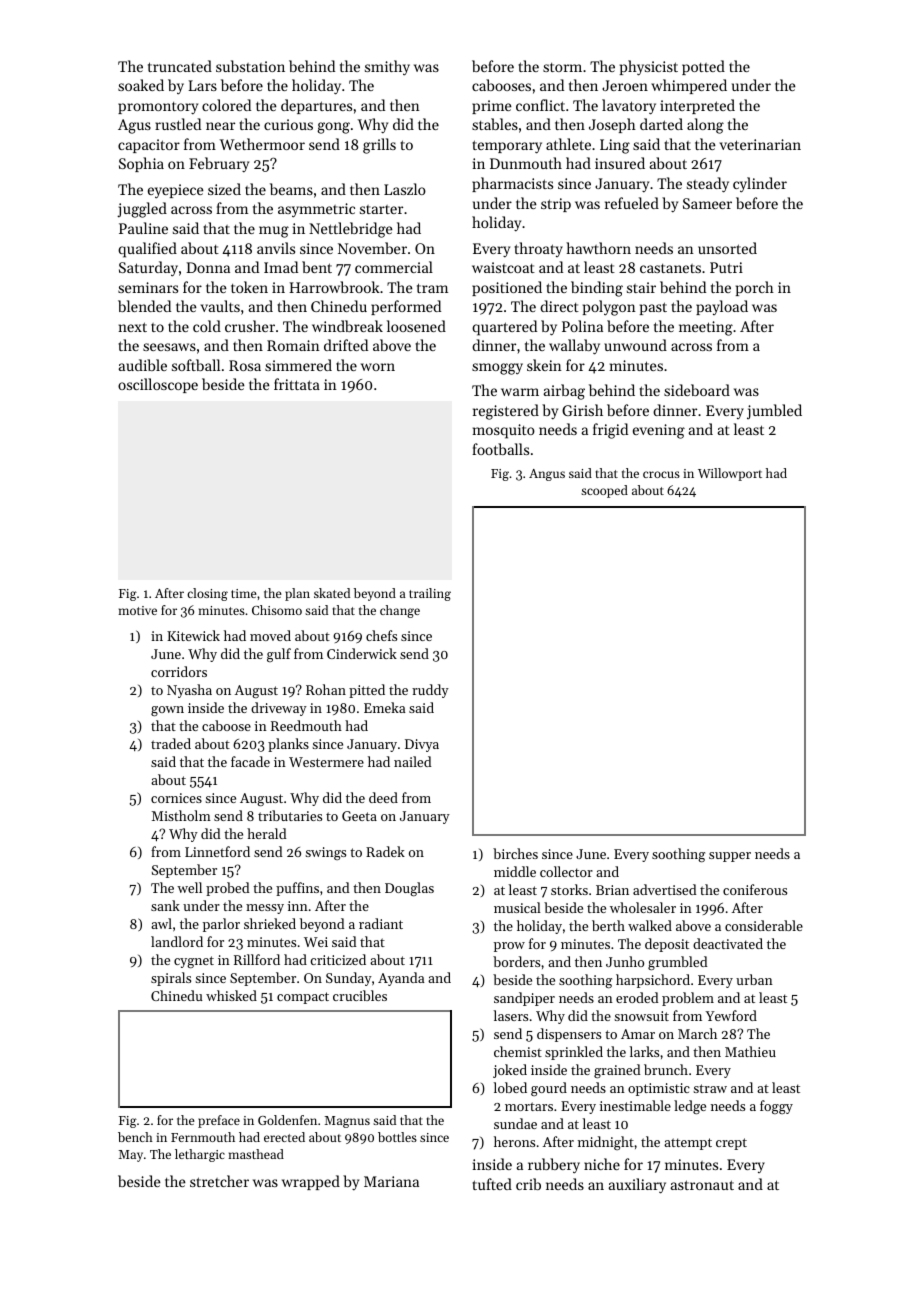 Image resolution: width=924 pixels, height=1308 pixels. Describe the element at coordinates (569, 1035) in the screenshot. I see `dispensers` at that location.
